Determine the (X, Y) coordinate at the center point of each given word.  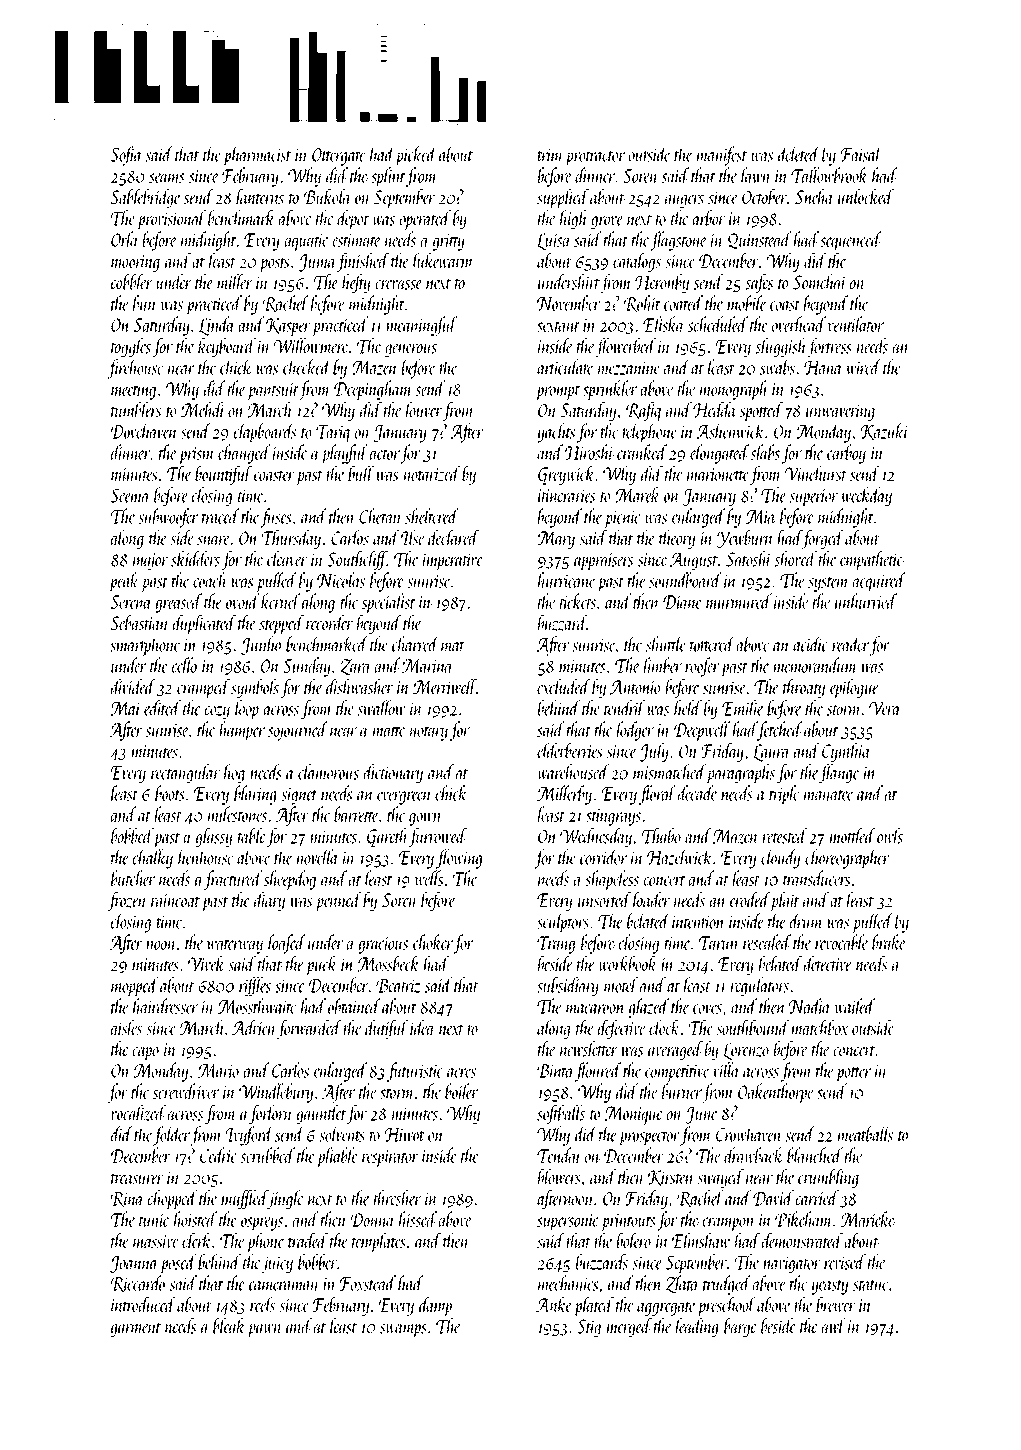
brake (889, 942)
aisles (126, 1027)
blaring (255, 795)
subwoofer (168, 518)
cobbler (132, 282)
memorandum (816, 665)
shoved (795, 559)
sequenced (851, 241)
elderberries (570, 750)
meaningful (422, 326)
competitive (677, 1073)
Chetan (380, 516)
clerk (197, 1240)
